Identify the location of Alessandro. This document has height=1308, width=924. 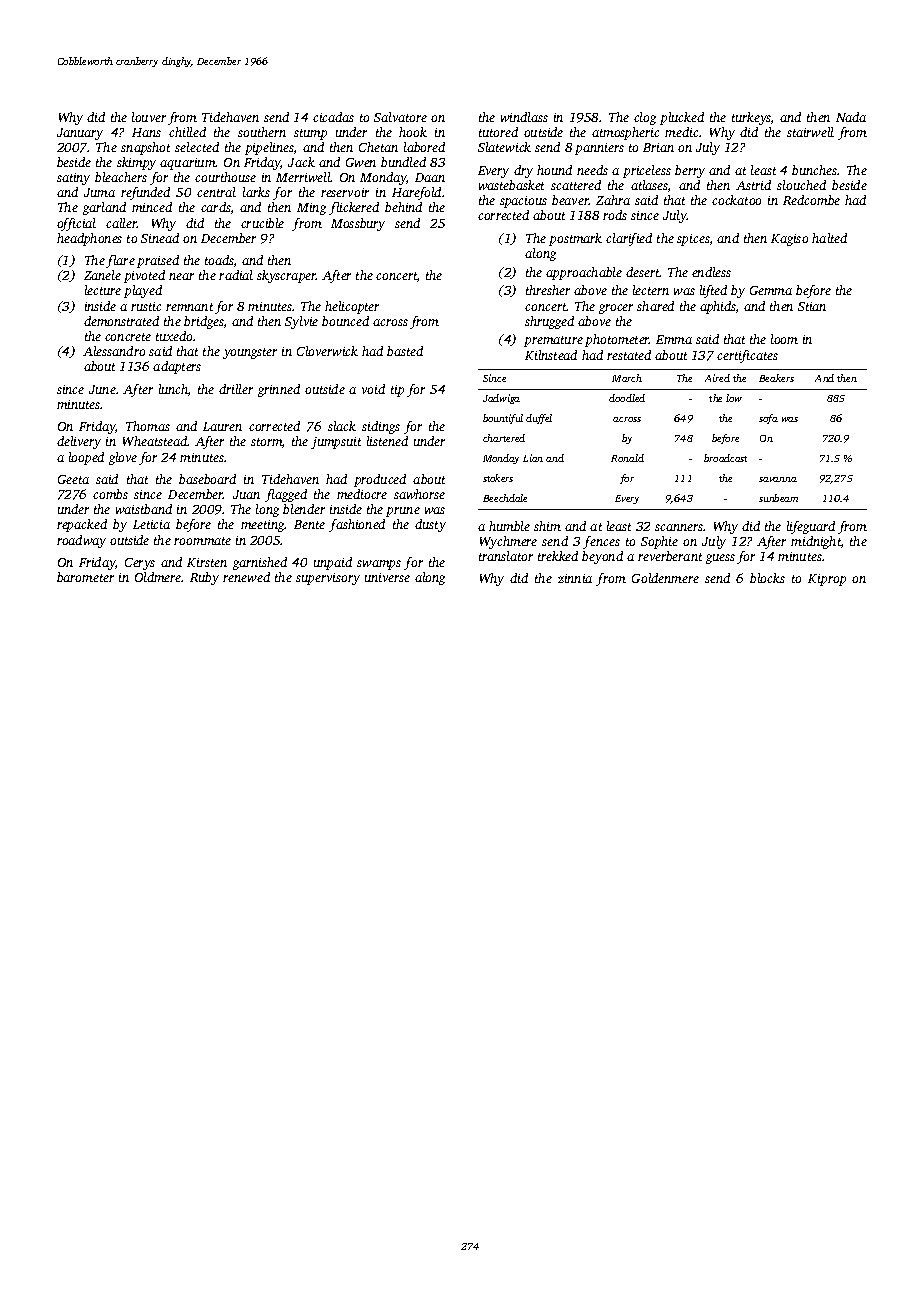
(114, 351).
